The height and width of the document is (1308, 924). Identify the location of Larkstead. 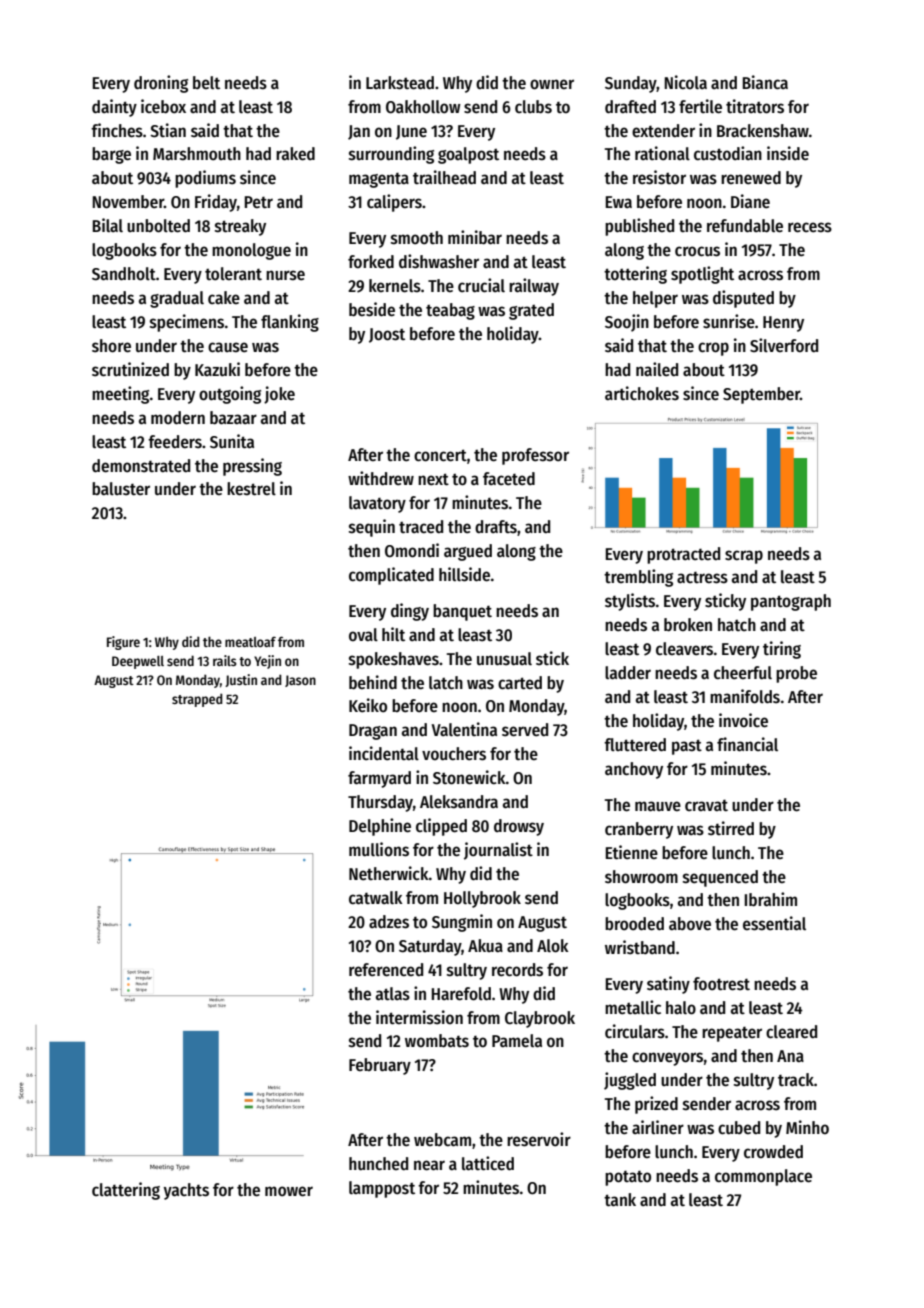
(400, 83).
